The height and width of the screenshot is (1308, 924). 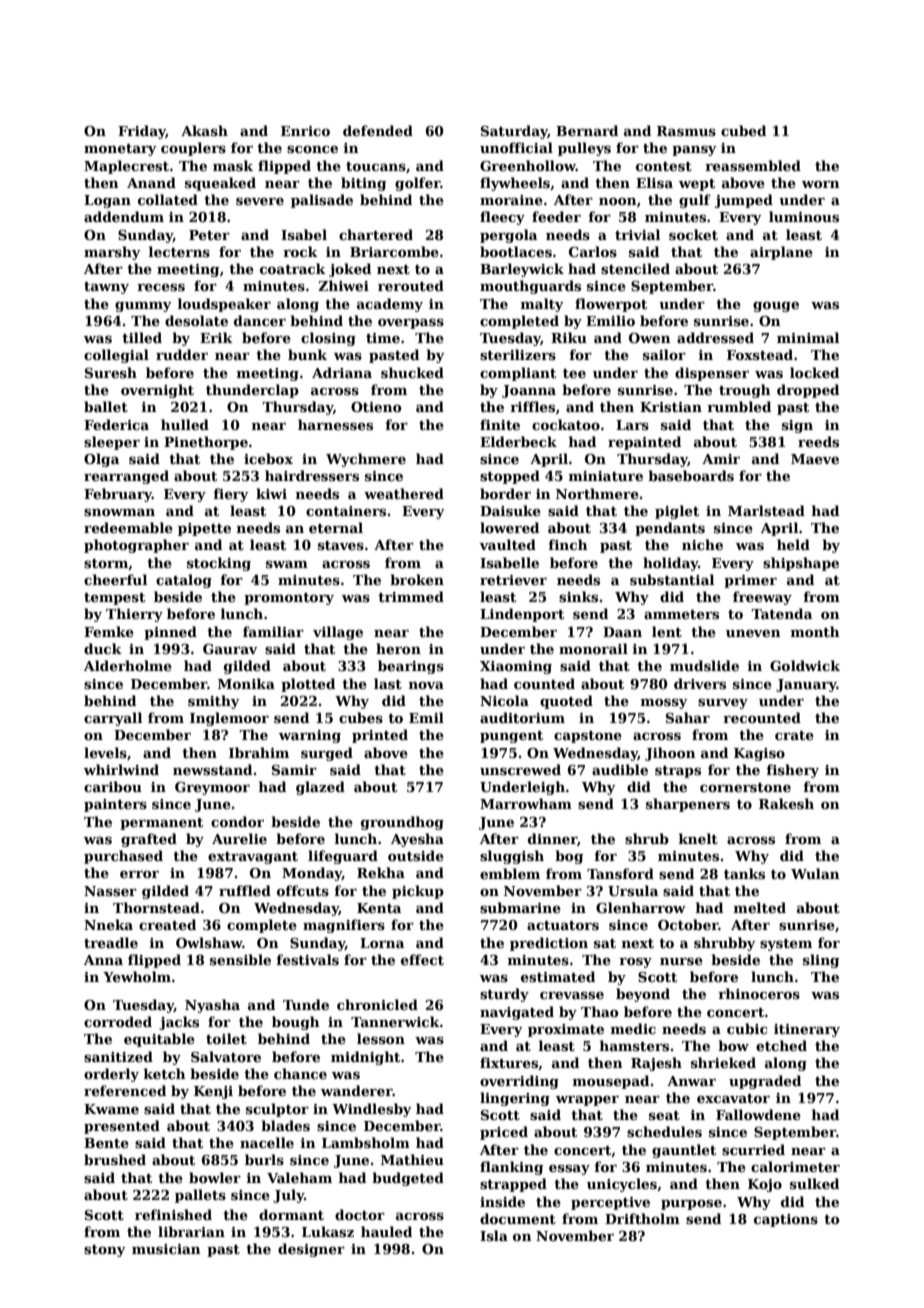 I want to click on Saturday, so click(x=514, y=132).
